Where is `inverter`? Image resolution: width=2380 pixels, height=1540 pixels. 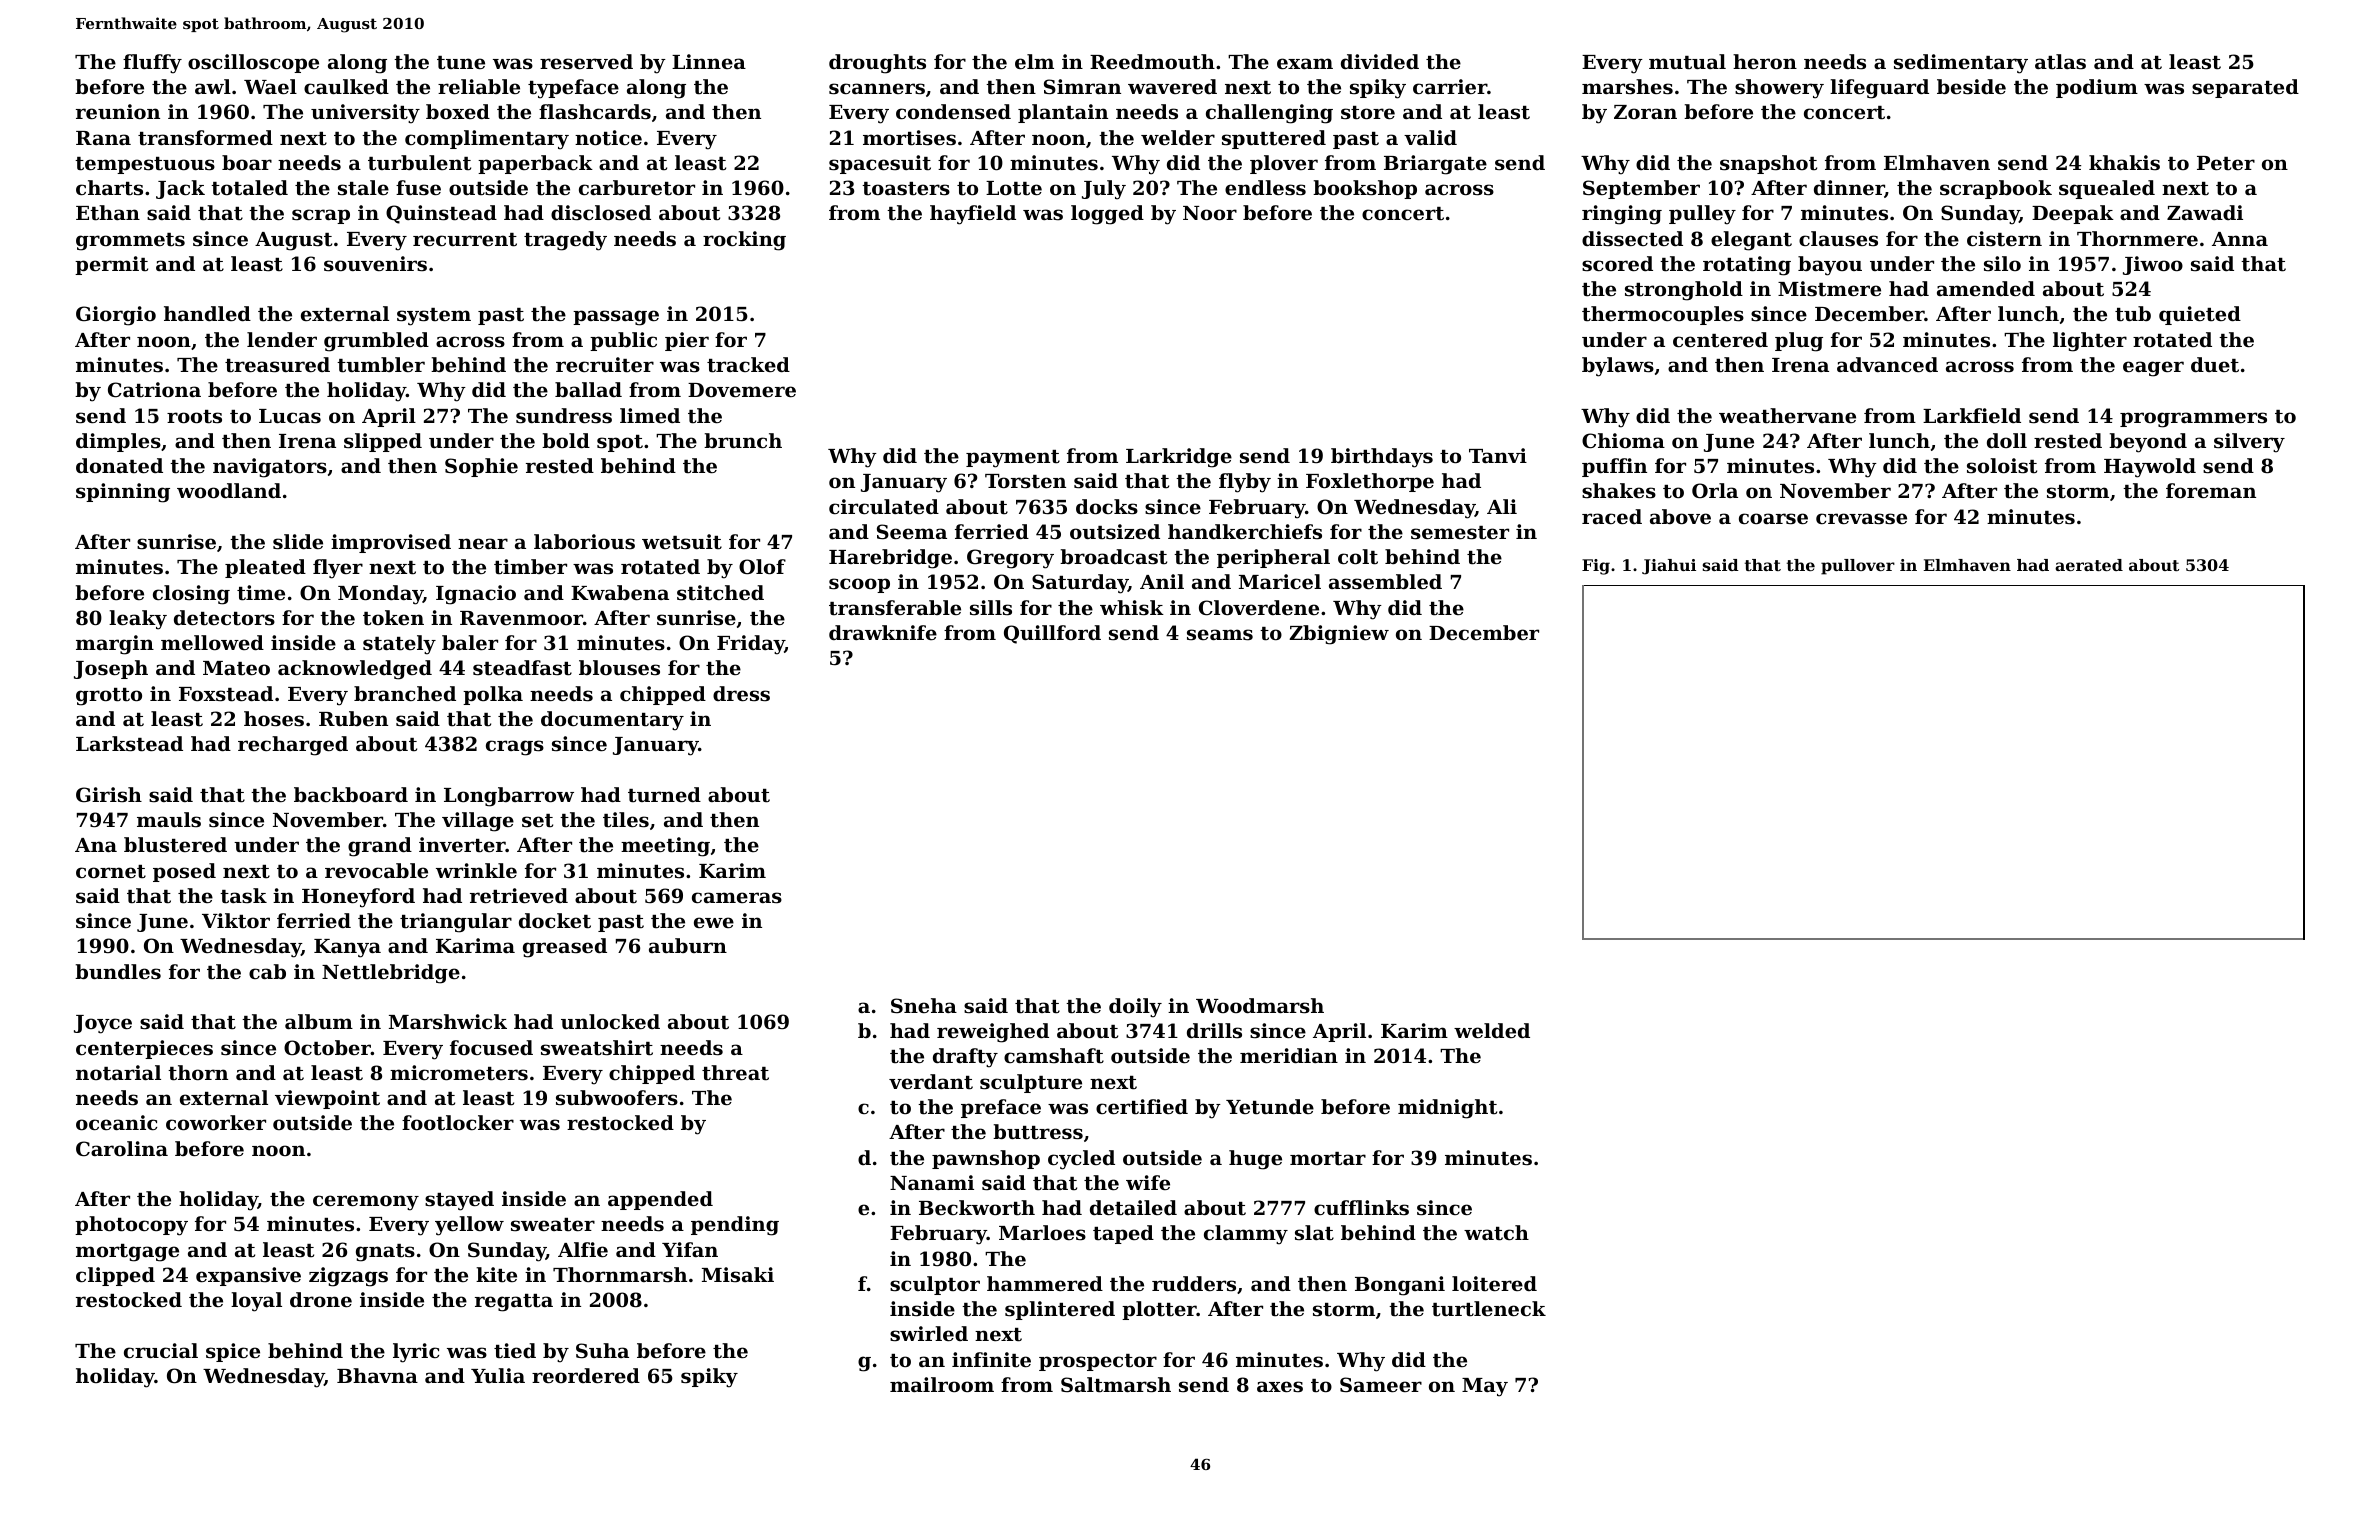
inverter is located at coordinates (462, 845).
